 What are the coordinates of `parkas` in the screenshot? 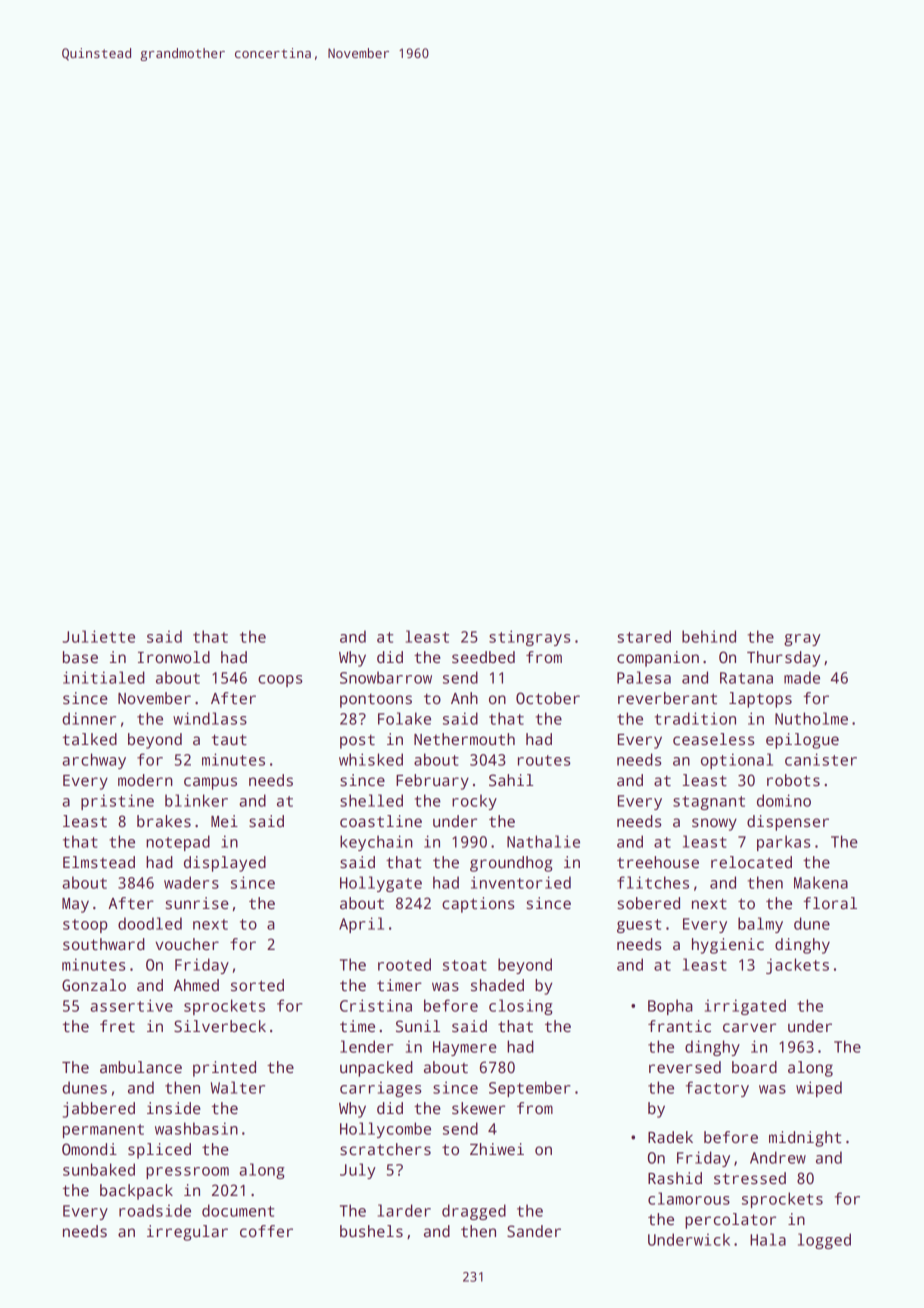 It's located at (783, 843).
